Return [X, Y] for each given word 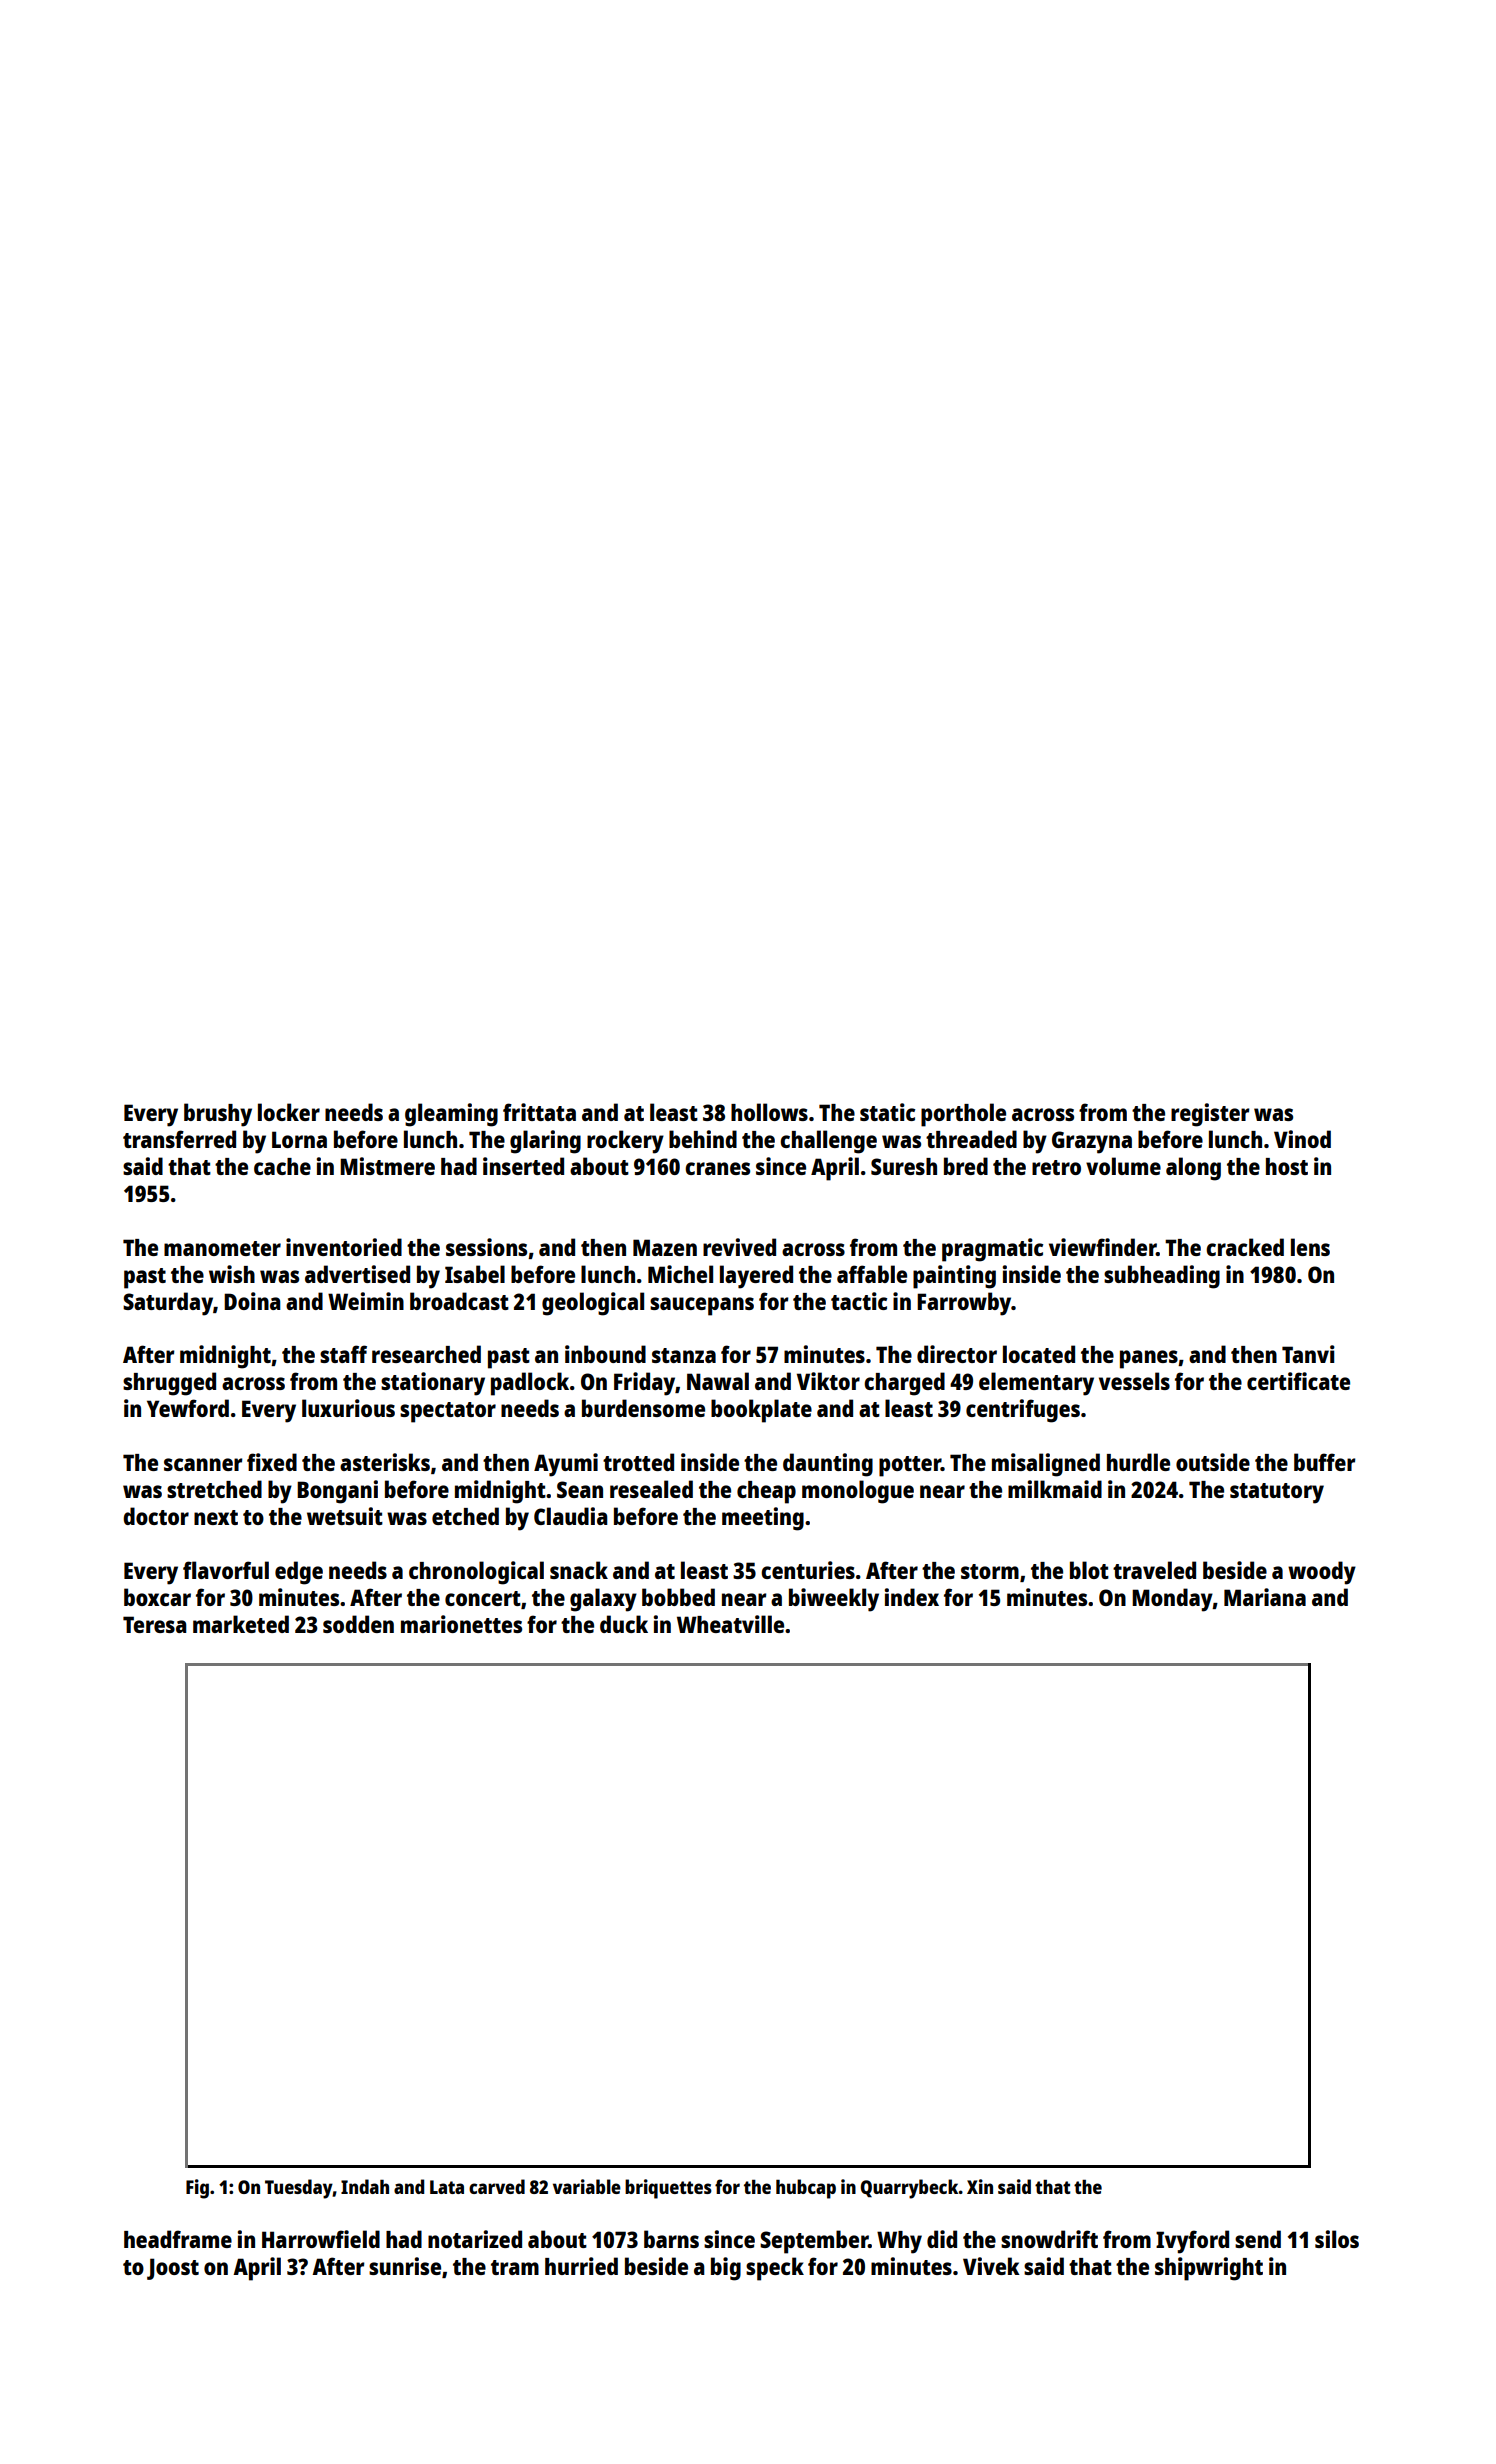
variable [587, 2186]
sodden [358, 1624]
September [814, 2242]
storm [990, 1571]
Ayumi [566, 1465]
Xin [980, 2186]
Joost [173, 2269]
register [1210, 1115]
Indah [365, 2186]
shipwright [1209, 2269]
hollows [769, 1112]
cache [282, 1166]
